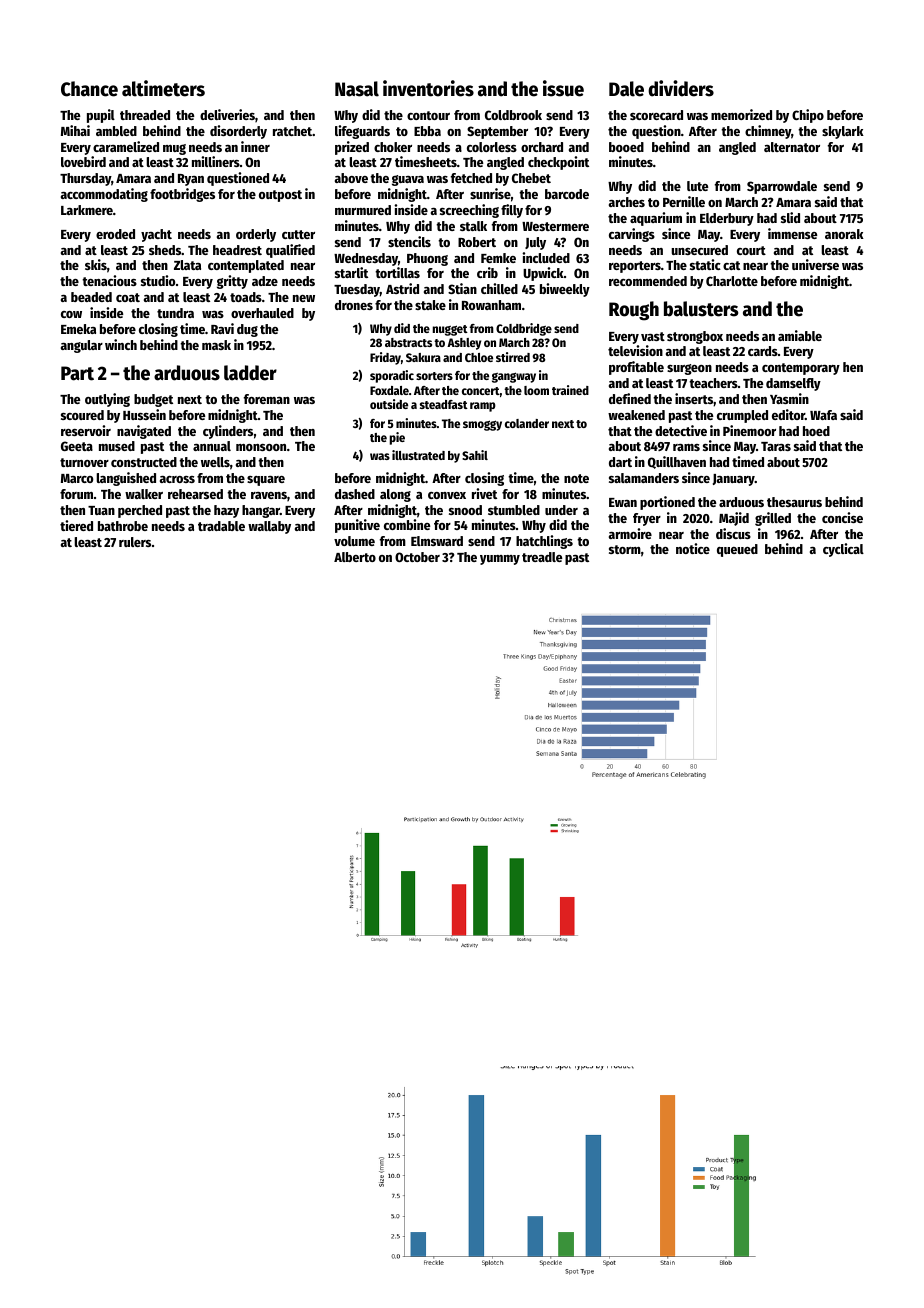  What do you see at coordinates (104, 195) in the image?
I see `accommodating` at bounding box center [104, 195].
